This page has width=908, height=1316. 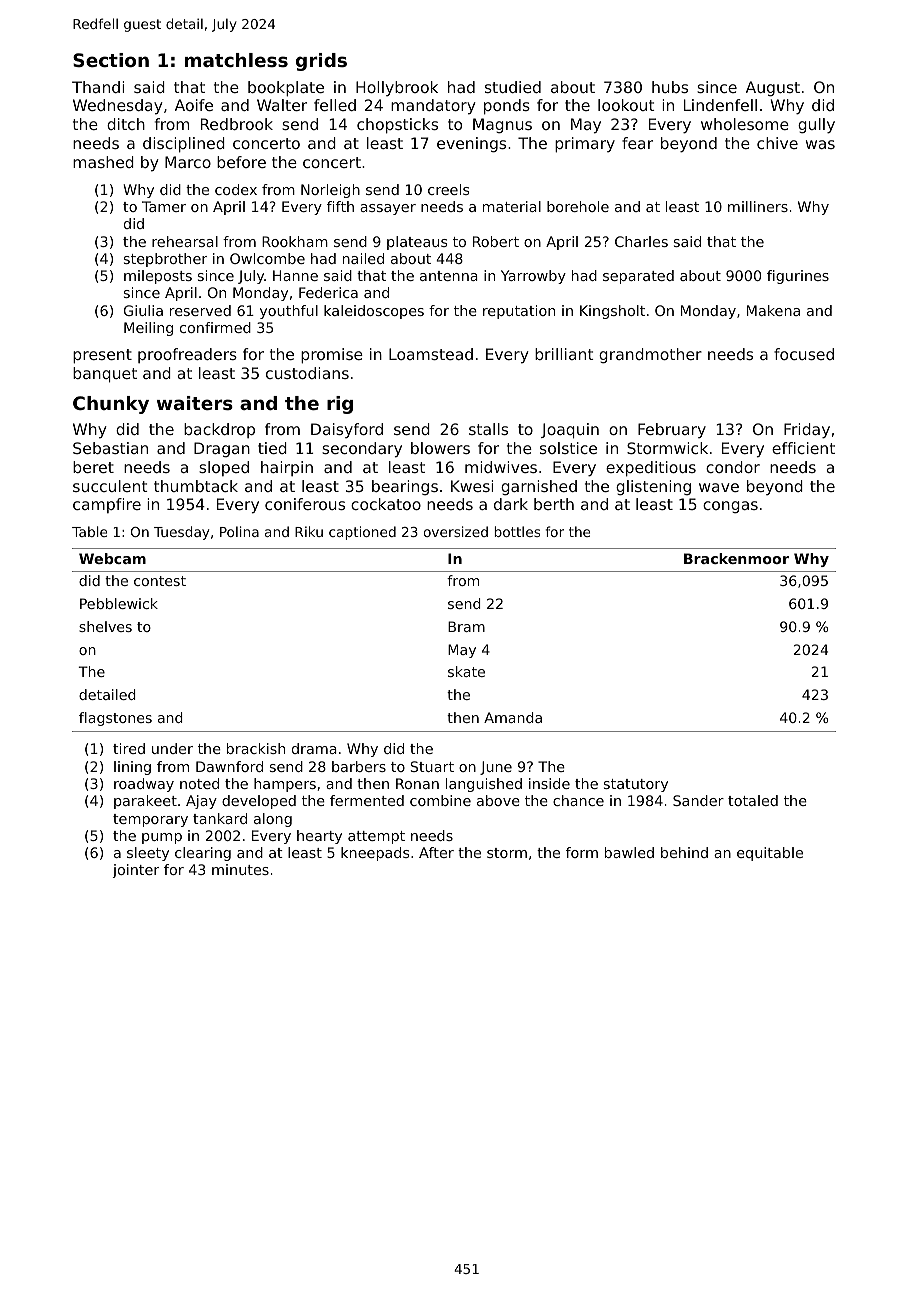 What do you see at coordinates (103, 162) in the page?
I see `mashed` at bounding box center [103, 162].
